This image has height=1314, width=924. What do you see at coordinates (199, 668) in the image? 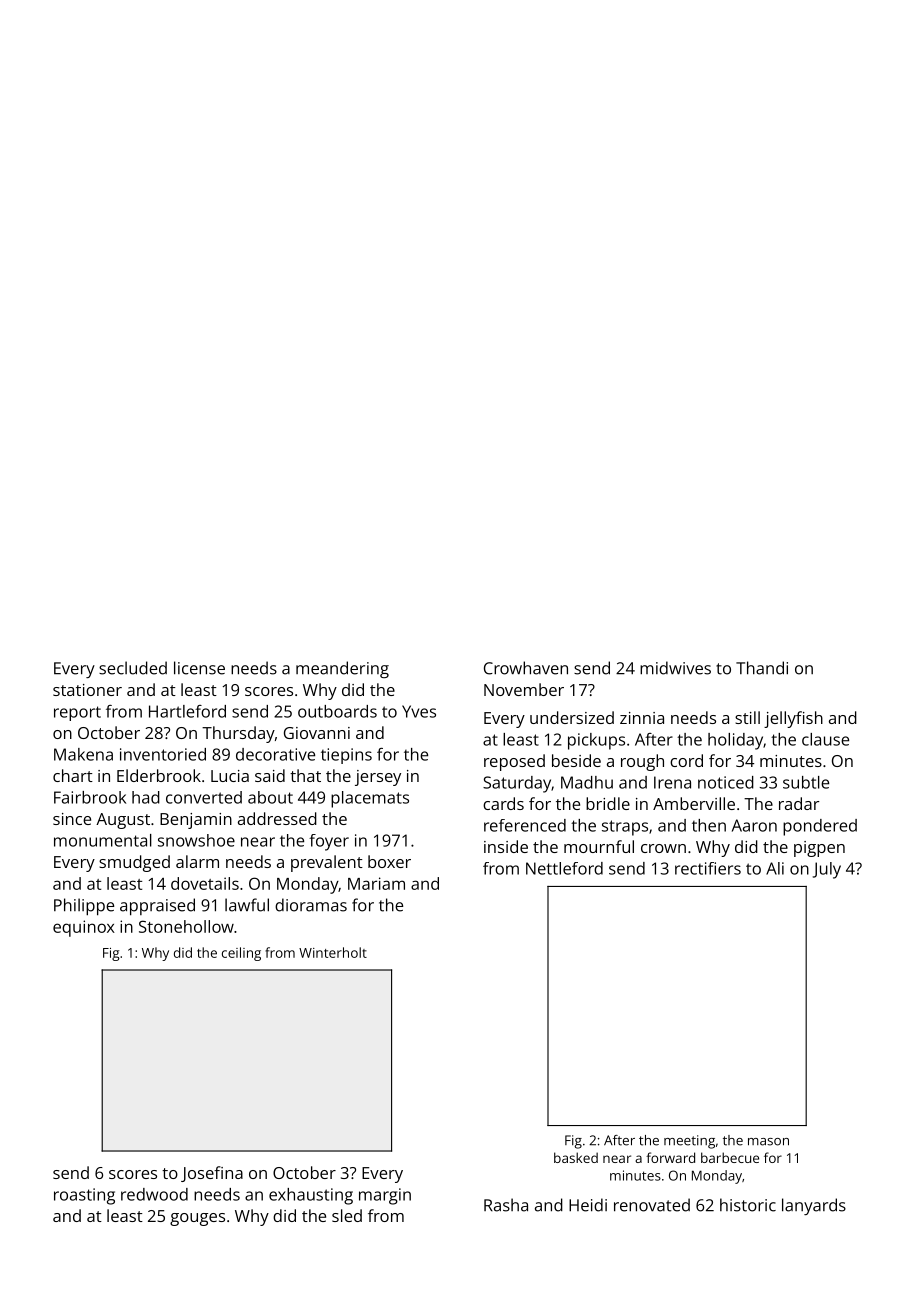
I see `license` at bounding box center [199, 668].
